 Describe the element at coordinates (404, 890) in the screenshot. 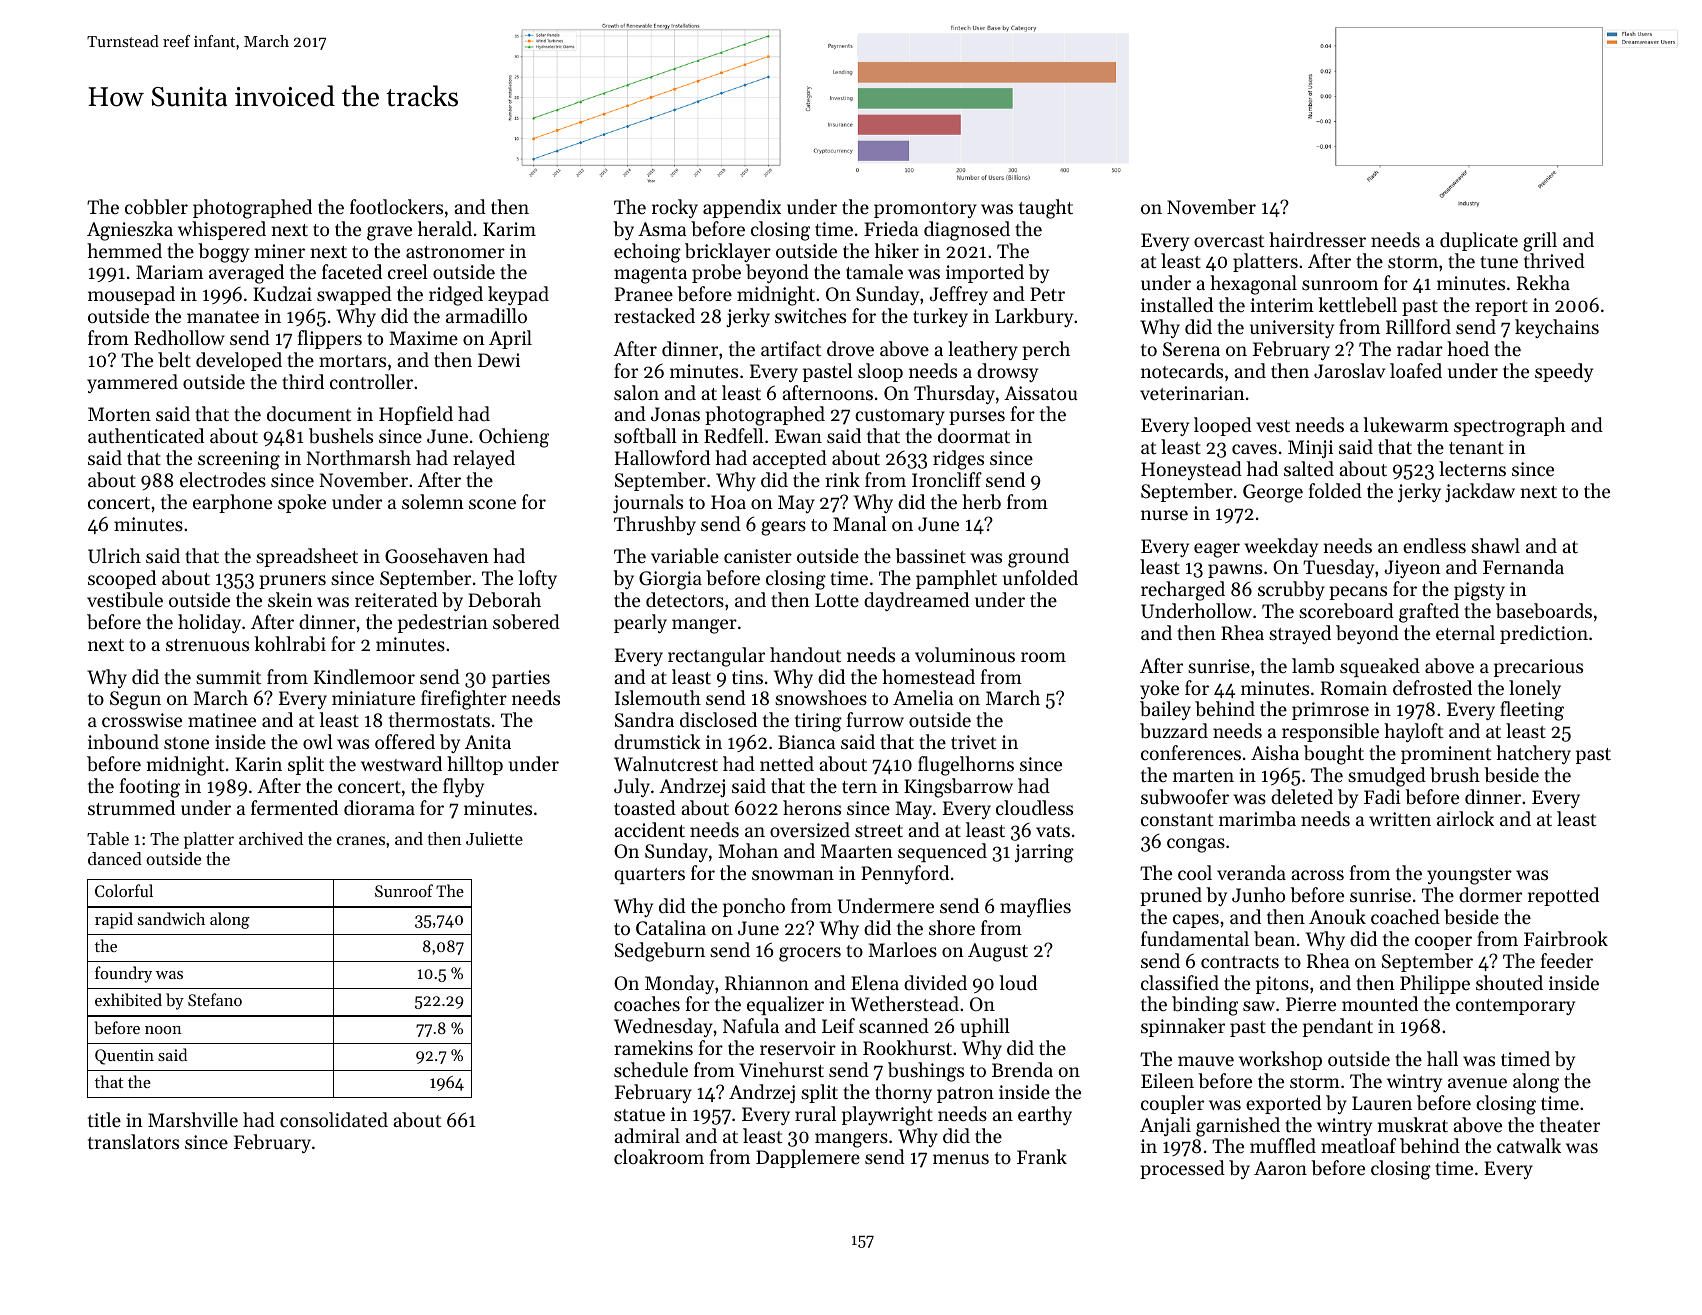

I see `Sunroof` at that location.
